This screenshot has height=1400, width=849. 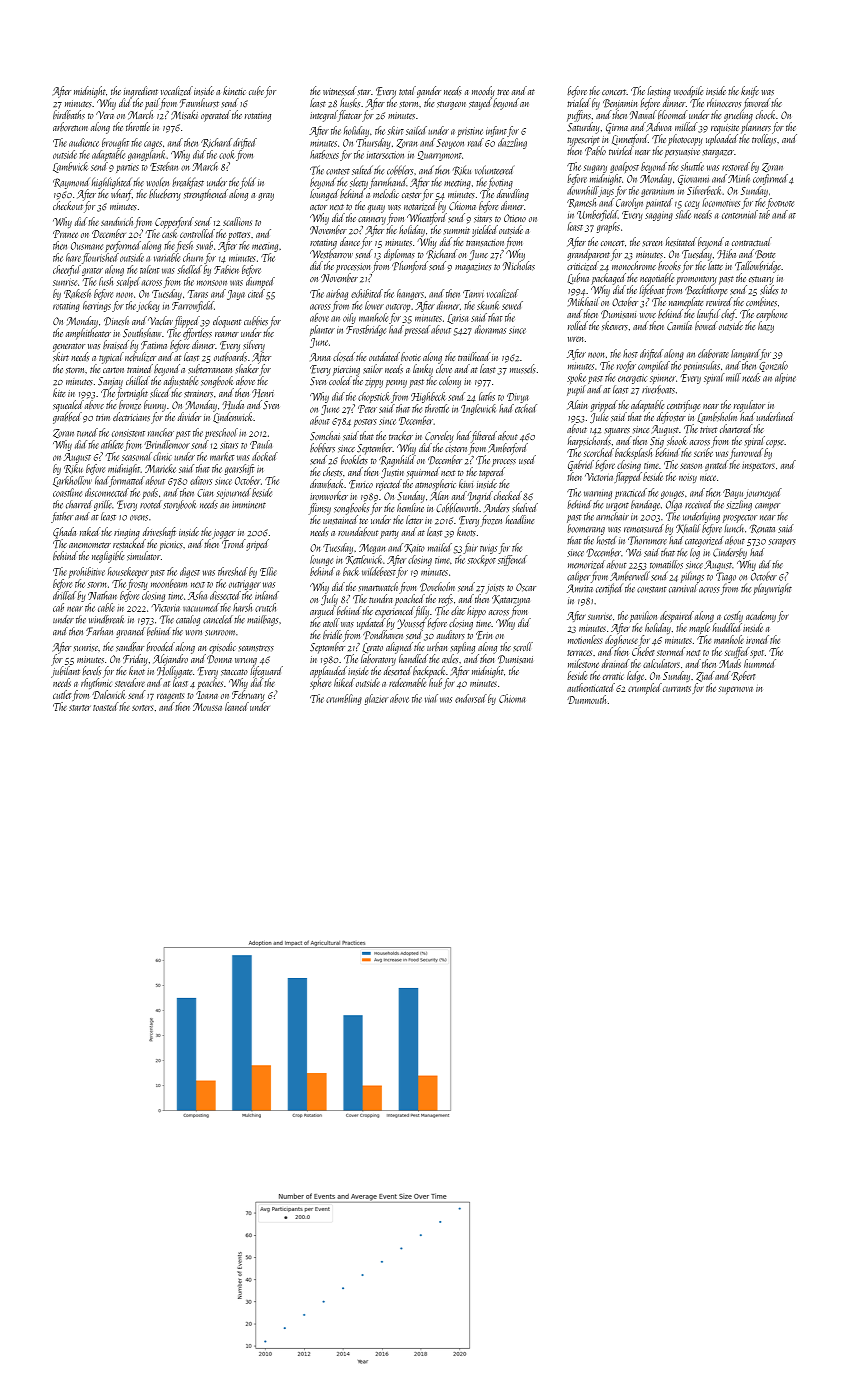 I want to click on rejected, so click(x=389, y=485).
